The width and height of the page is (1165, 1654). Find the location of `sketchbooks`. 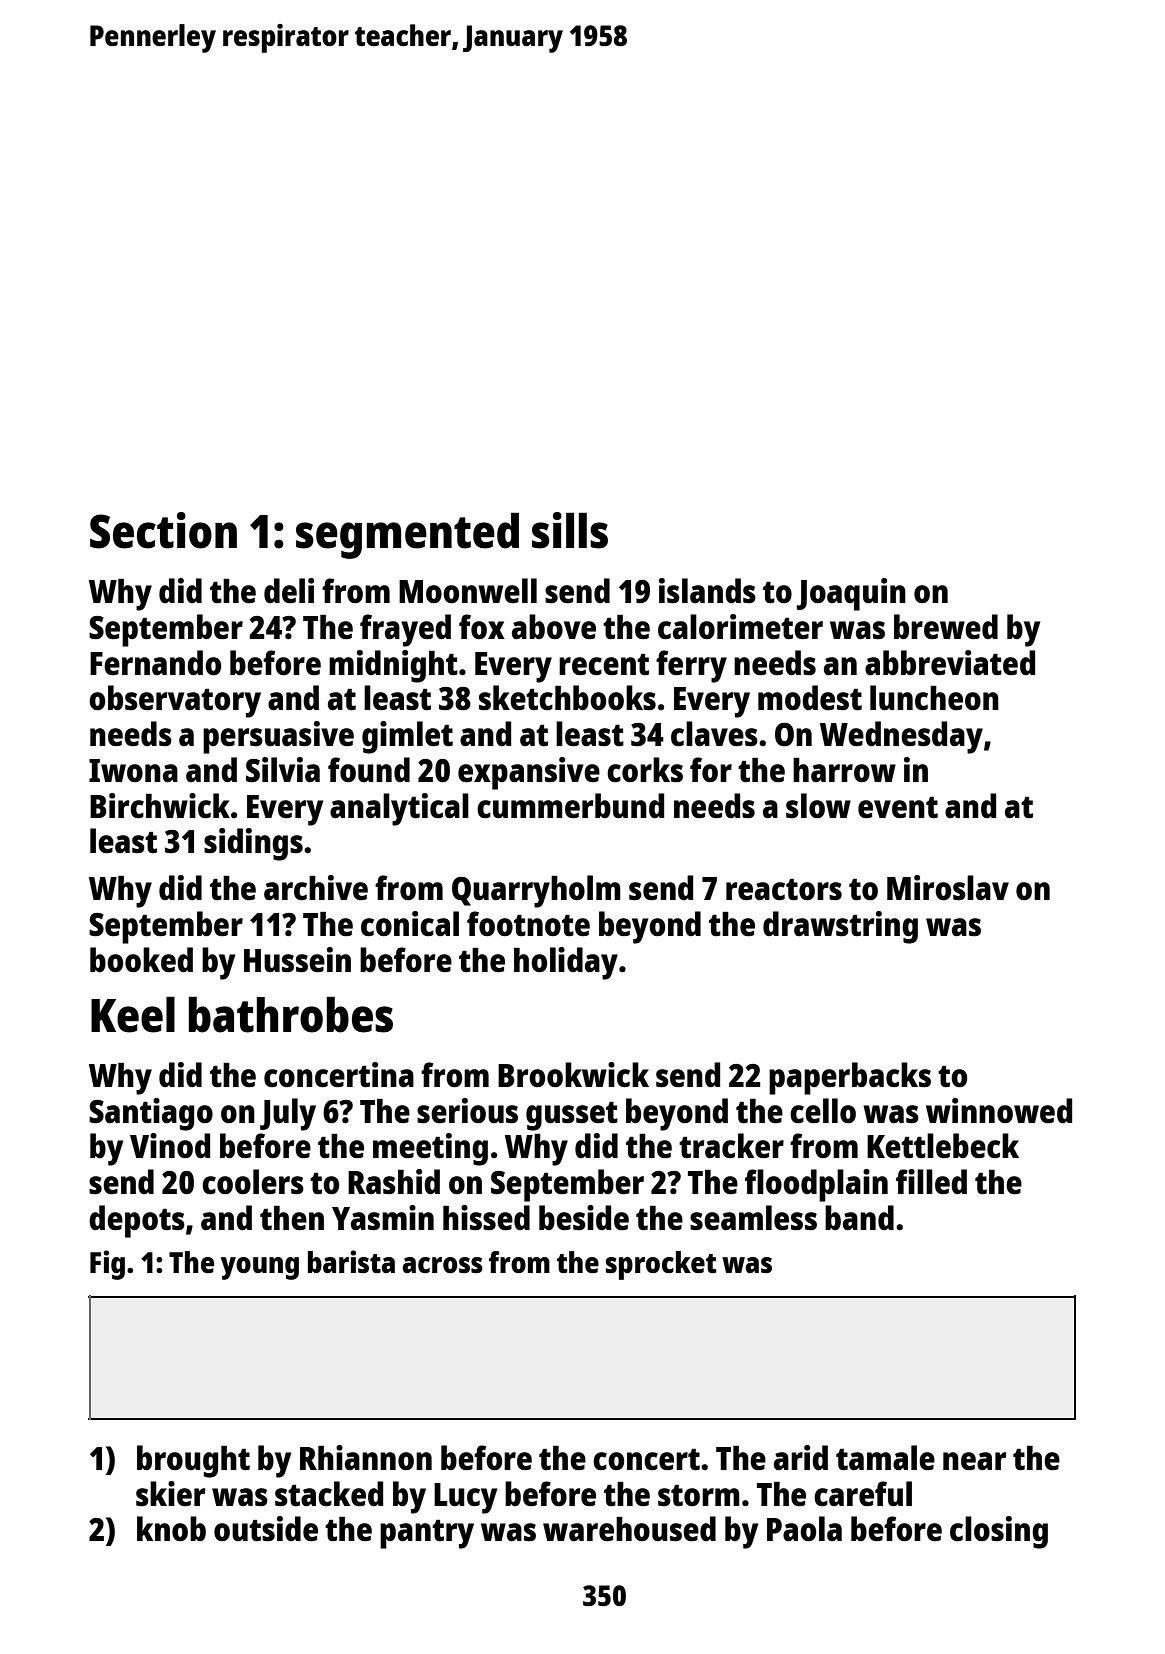

sketchbooks is located at coordinates (567, 698).
